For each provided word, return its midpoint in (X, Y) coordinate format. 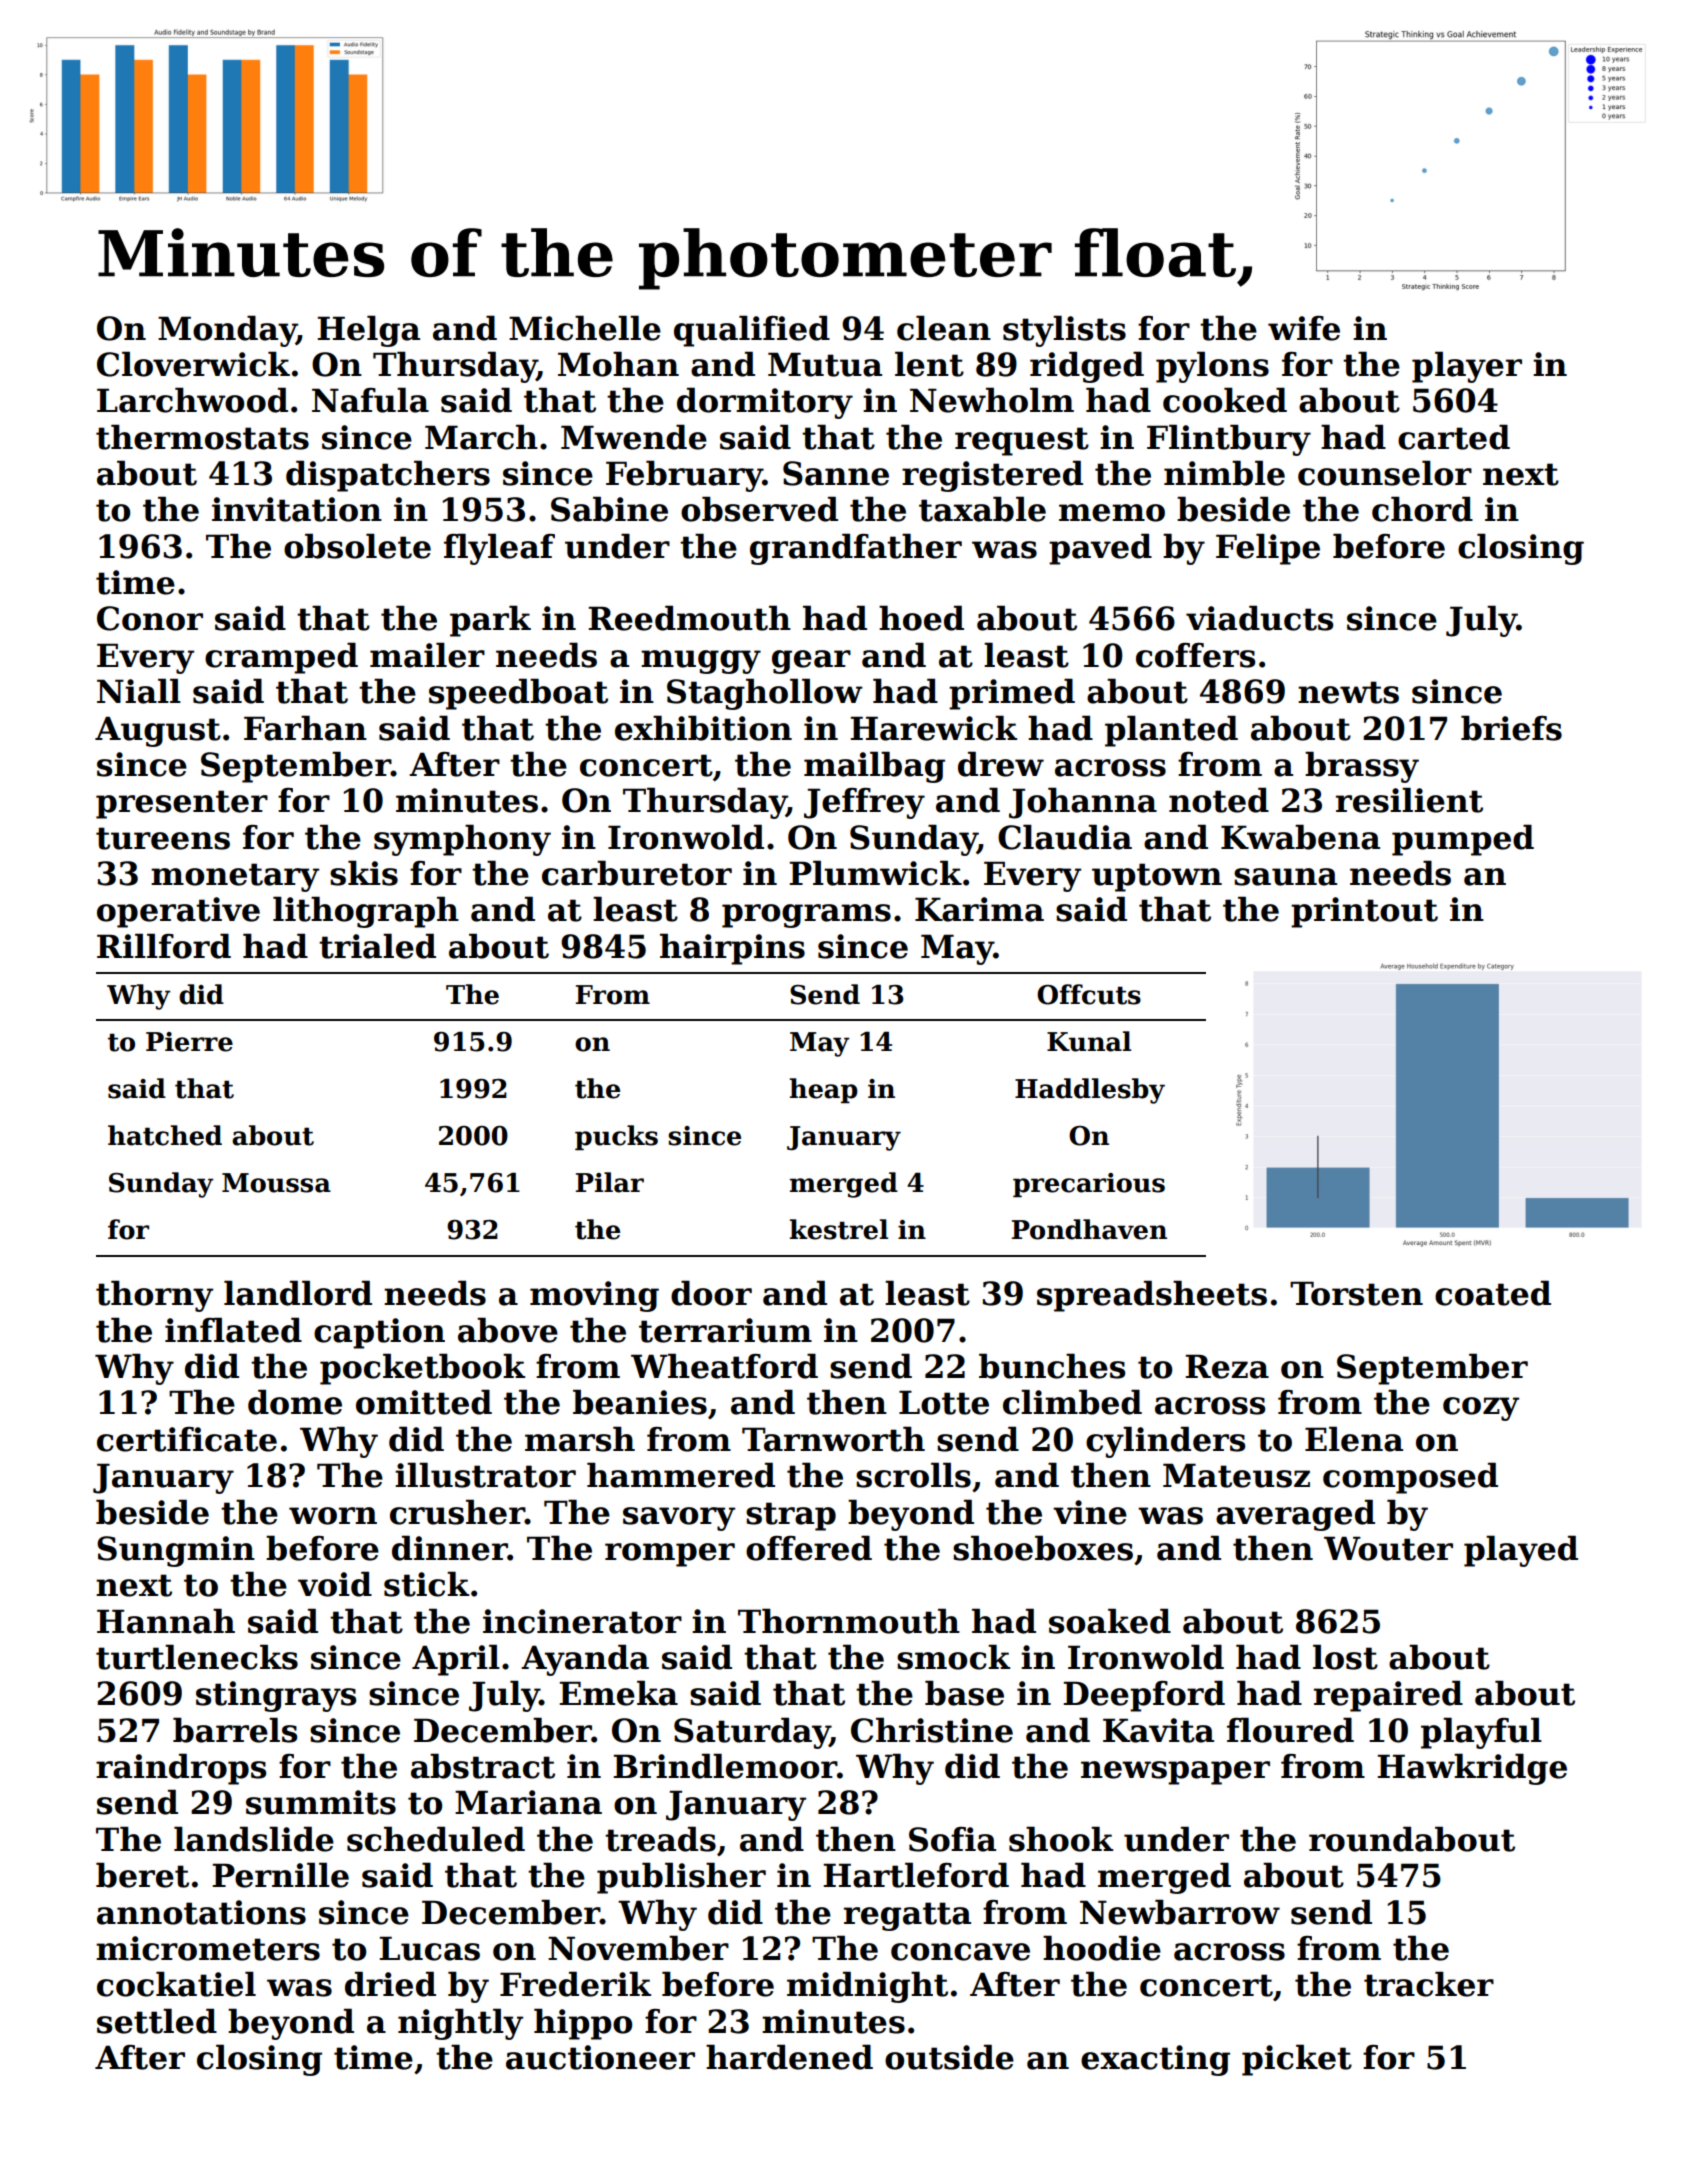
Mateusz (1236, 1475)
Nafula (370, 400)
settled (157, 2021)
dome (295, 1402)
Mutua (825, 364)
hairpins (732, 949)
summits (321, 1802)
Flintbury (1229, 440)
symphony (462, 840)
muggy (701, 662)
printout (1364, 912)
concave (960, 1952)
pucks (616, 1137)
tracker (1429, 1984)
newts (1348, 692)
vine (1090, 1512)
